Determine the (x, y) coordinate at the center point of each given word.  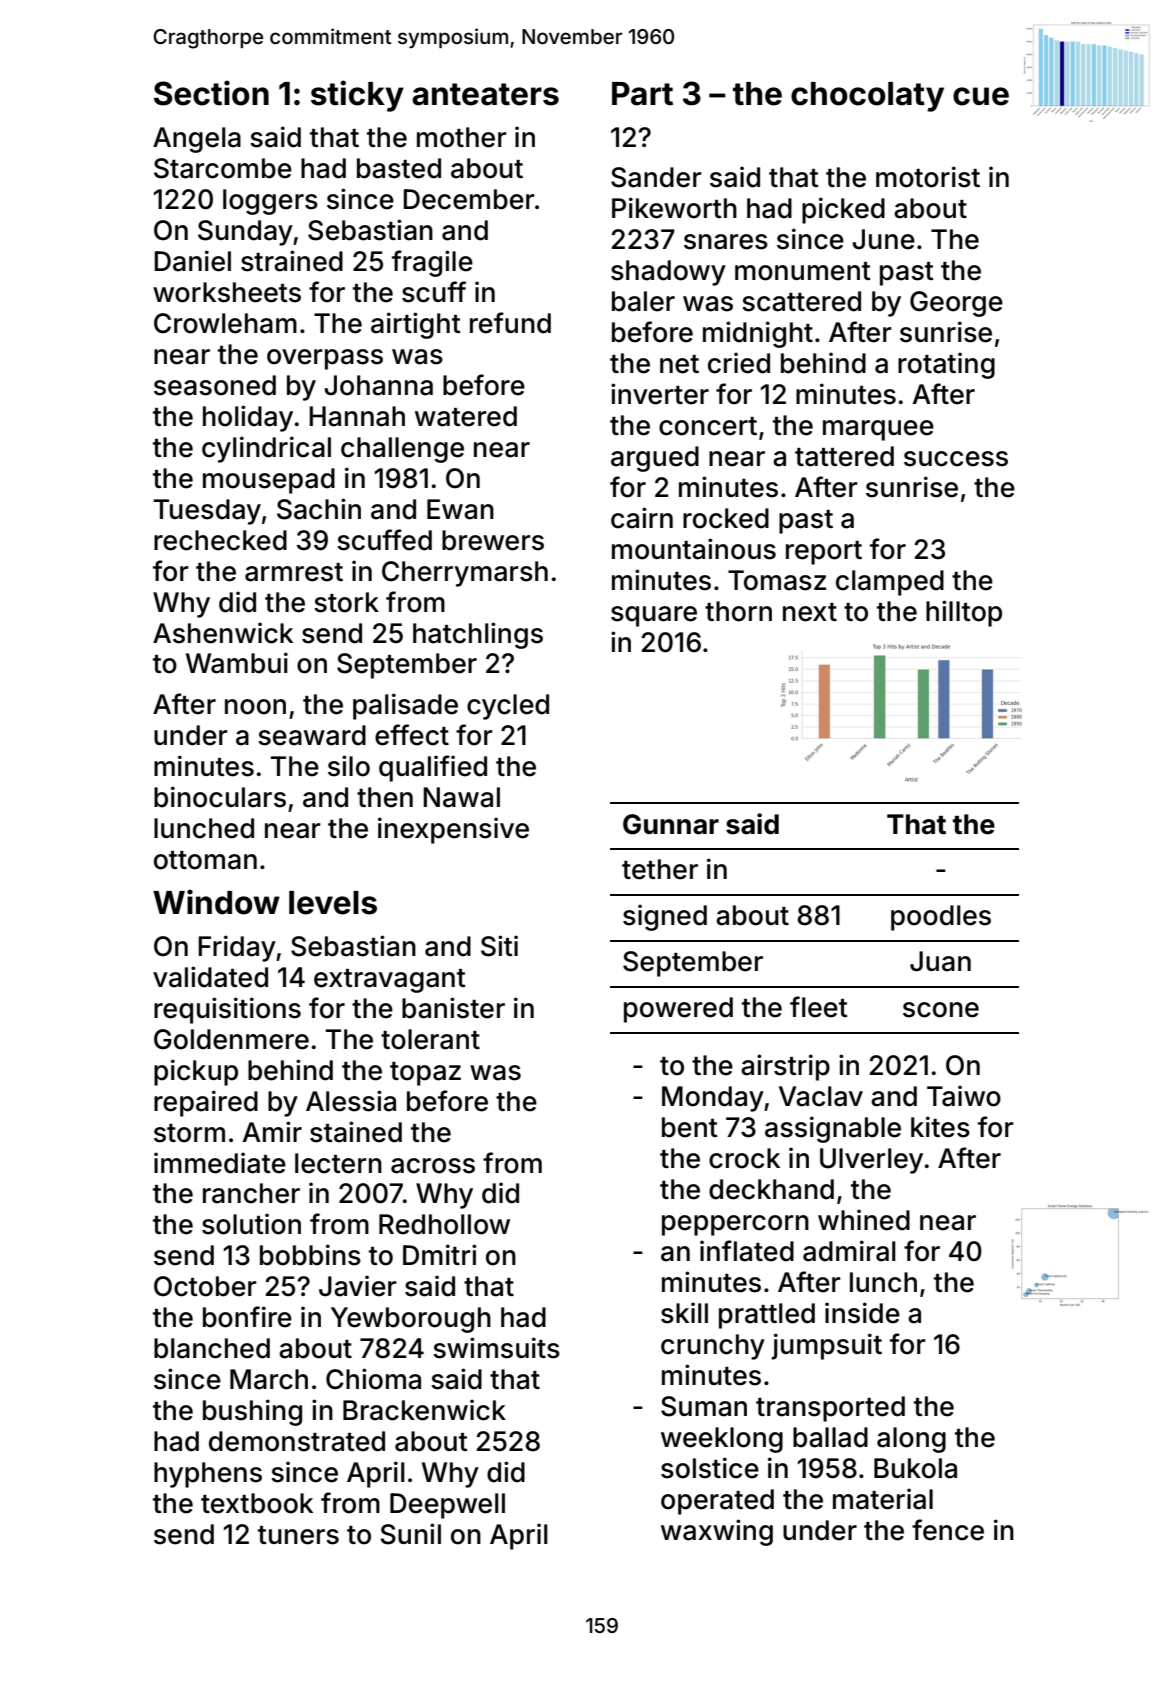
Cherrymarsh (465, 574)
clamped (890, 583)
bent (690, 1127)
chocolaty (867, 97)
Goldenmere (231, 1039)
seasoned (215, 385)
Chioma (373, 1379)
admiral (849, 1251)
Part (642, 94)
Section (211, 93)
